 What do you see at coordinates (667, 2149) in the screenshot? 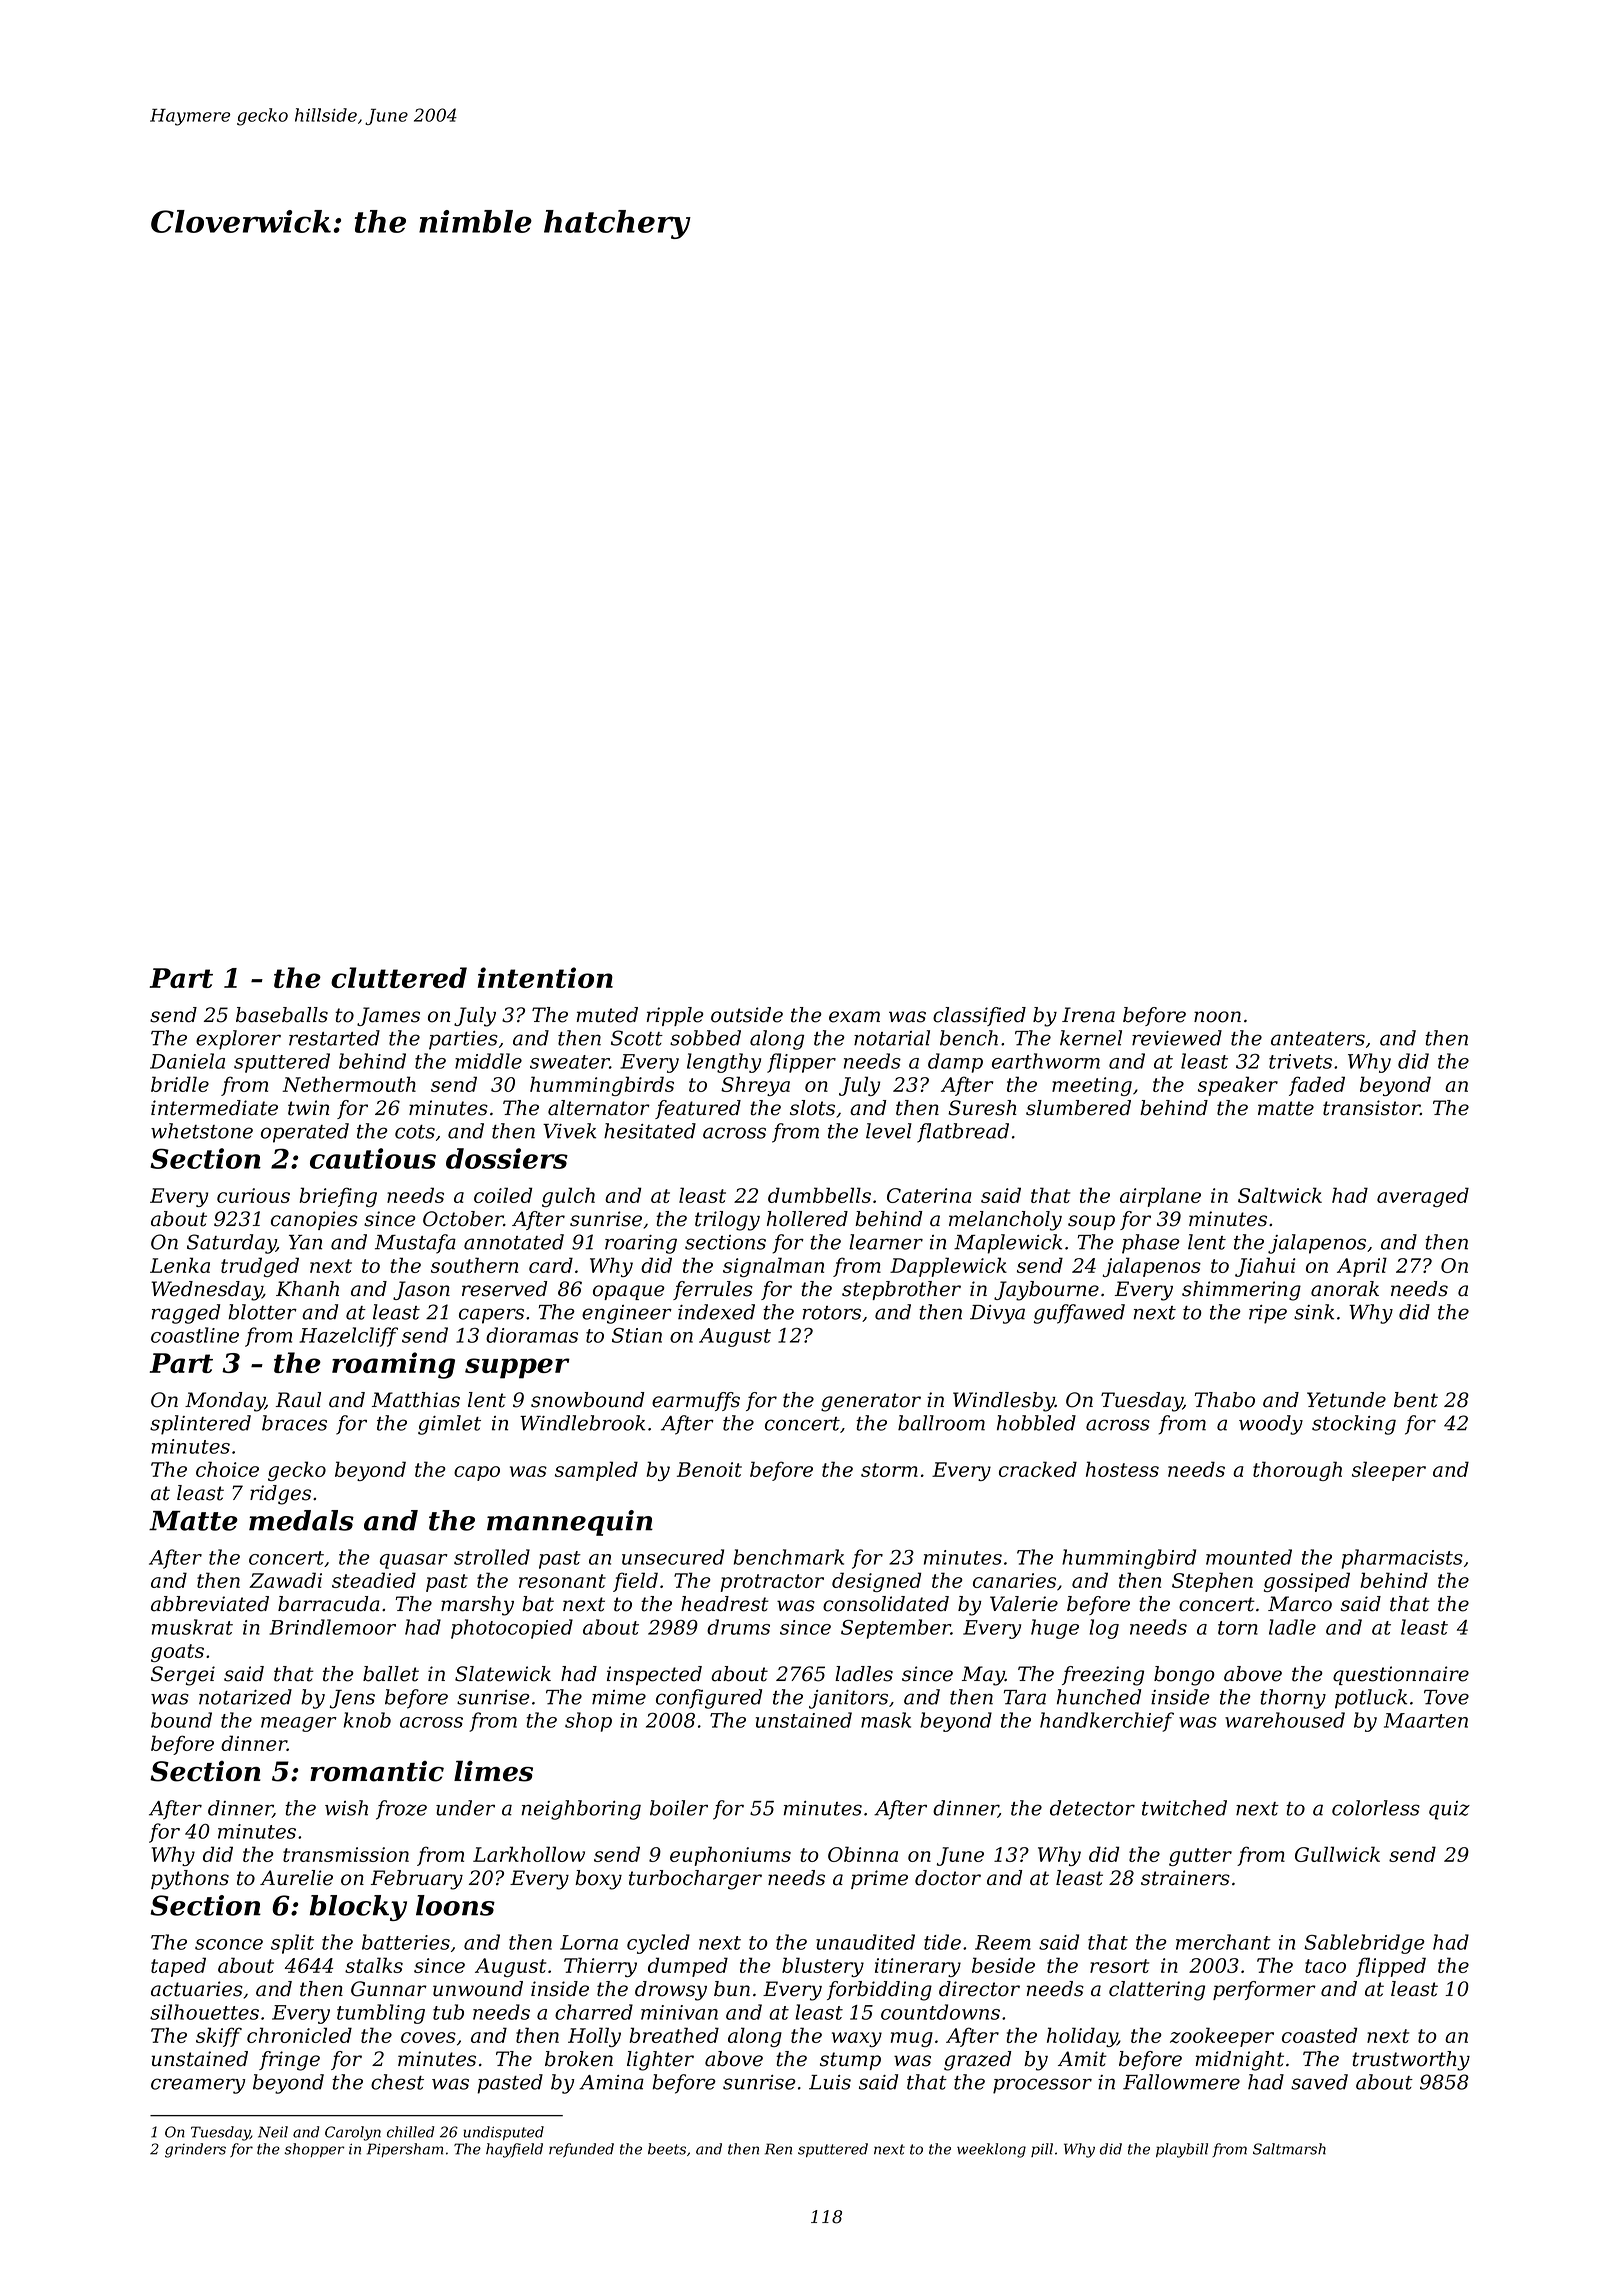
I see `beets` at bounding box center [667, 2149].
